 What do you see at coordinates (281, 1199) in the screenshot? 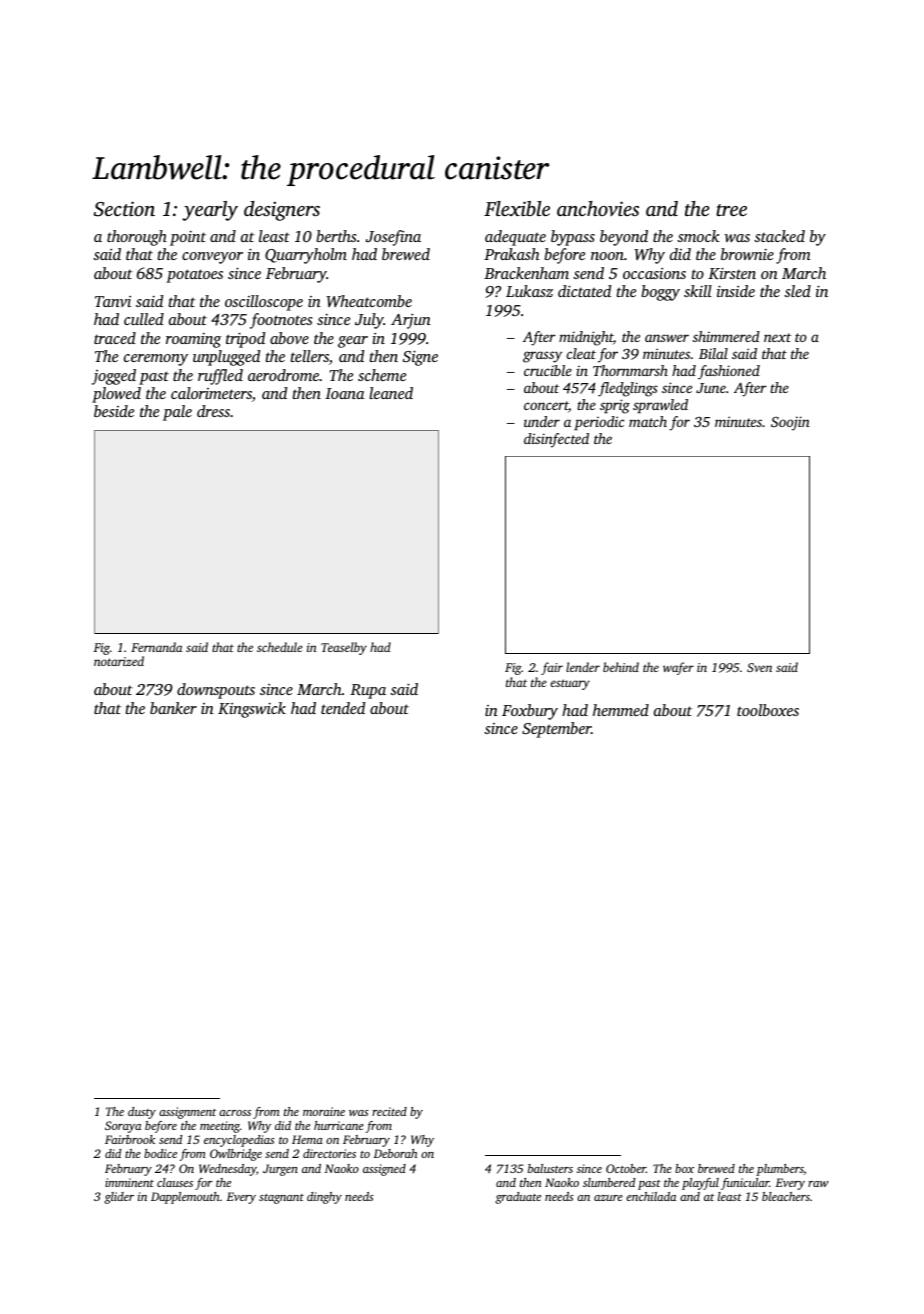
I see `stagnant` at bounding box center [281, 1199].
